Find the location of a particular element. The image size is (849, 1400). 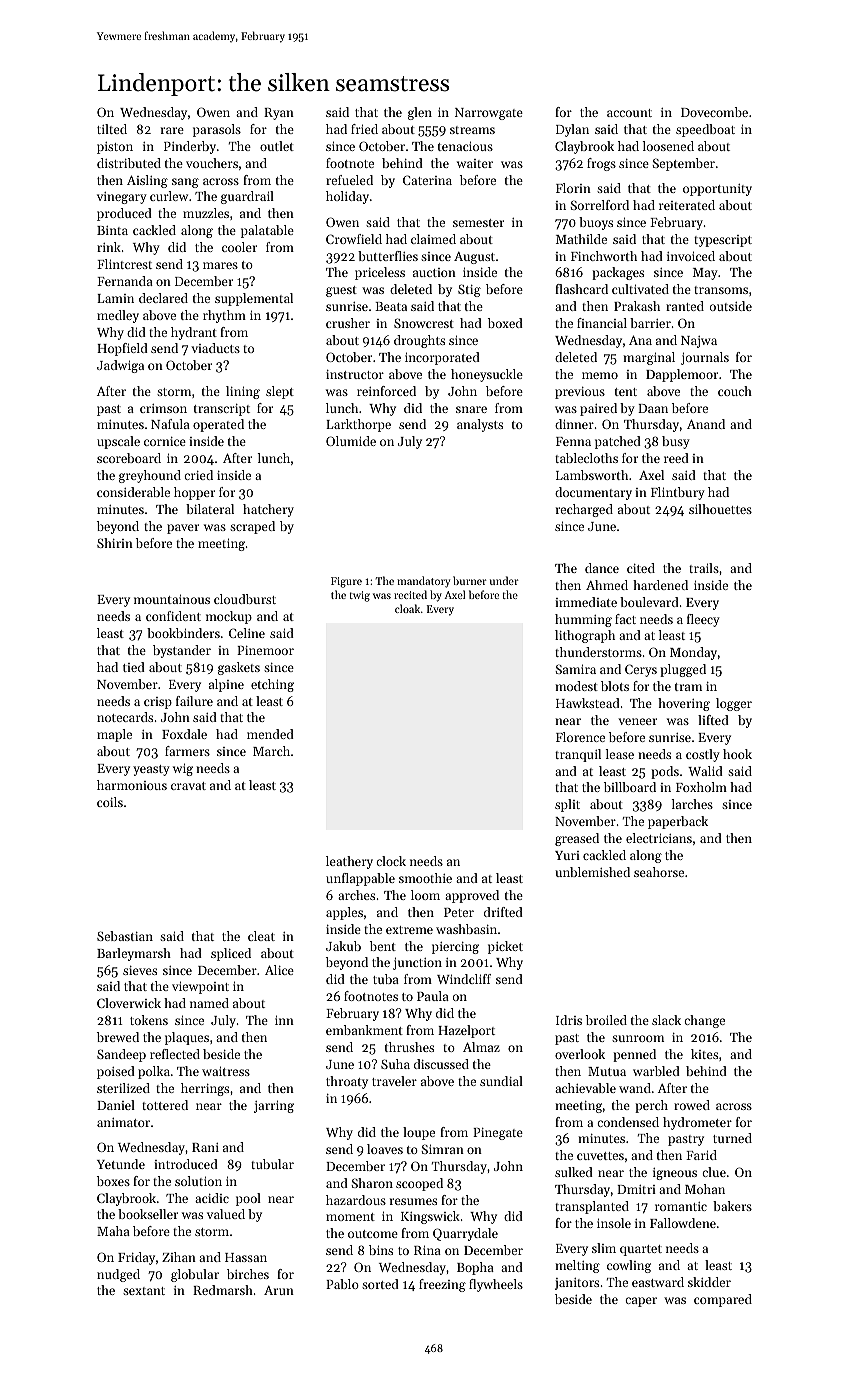

Jadwiga is located at coordinates (120, 366).
